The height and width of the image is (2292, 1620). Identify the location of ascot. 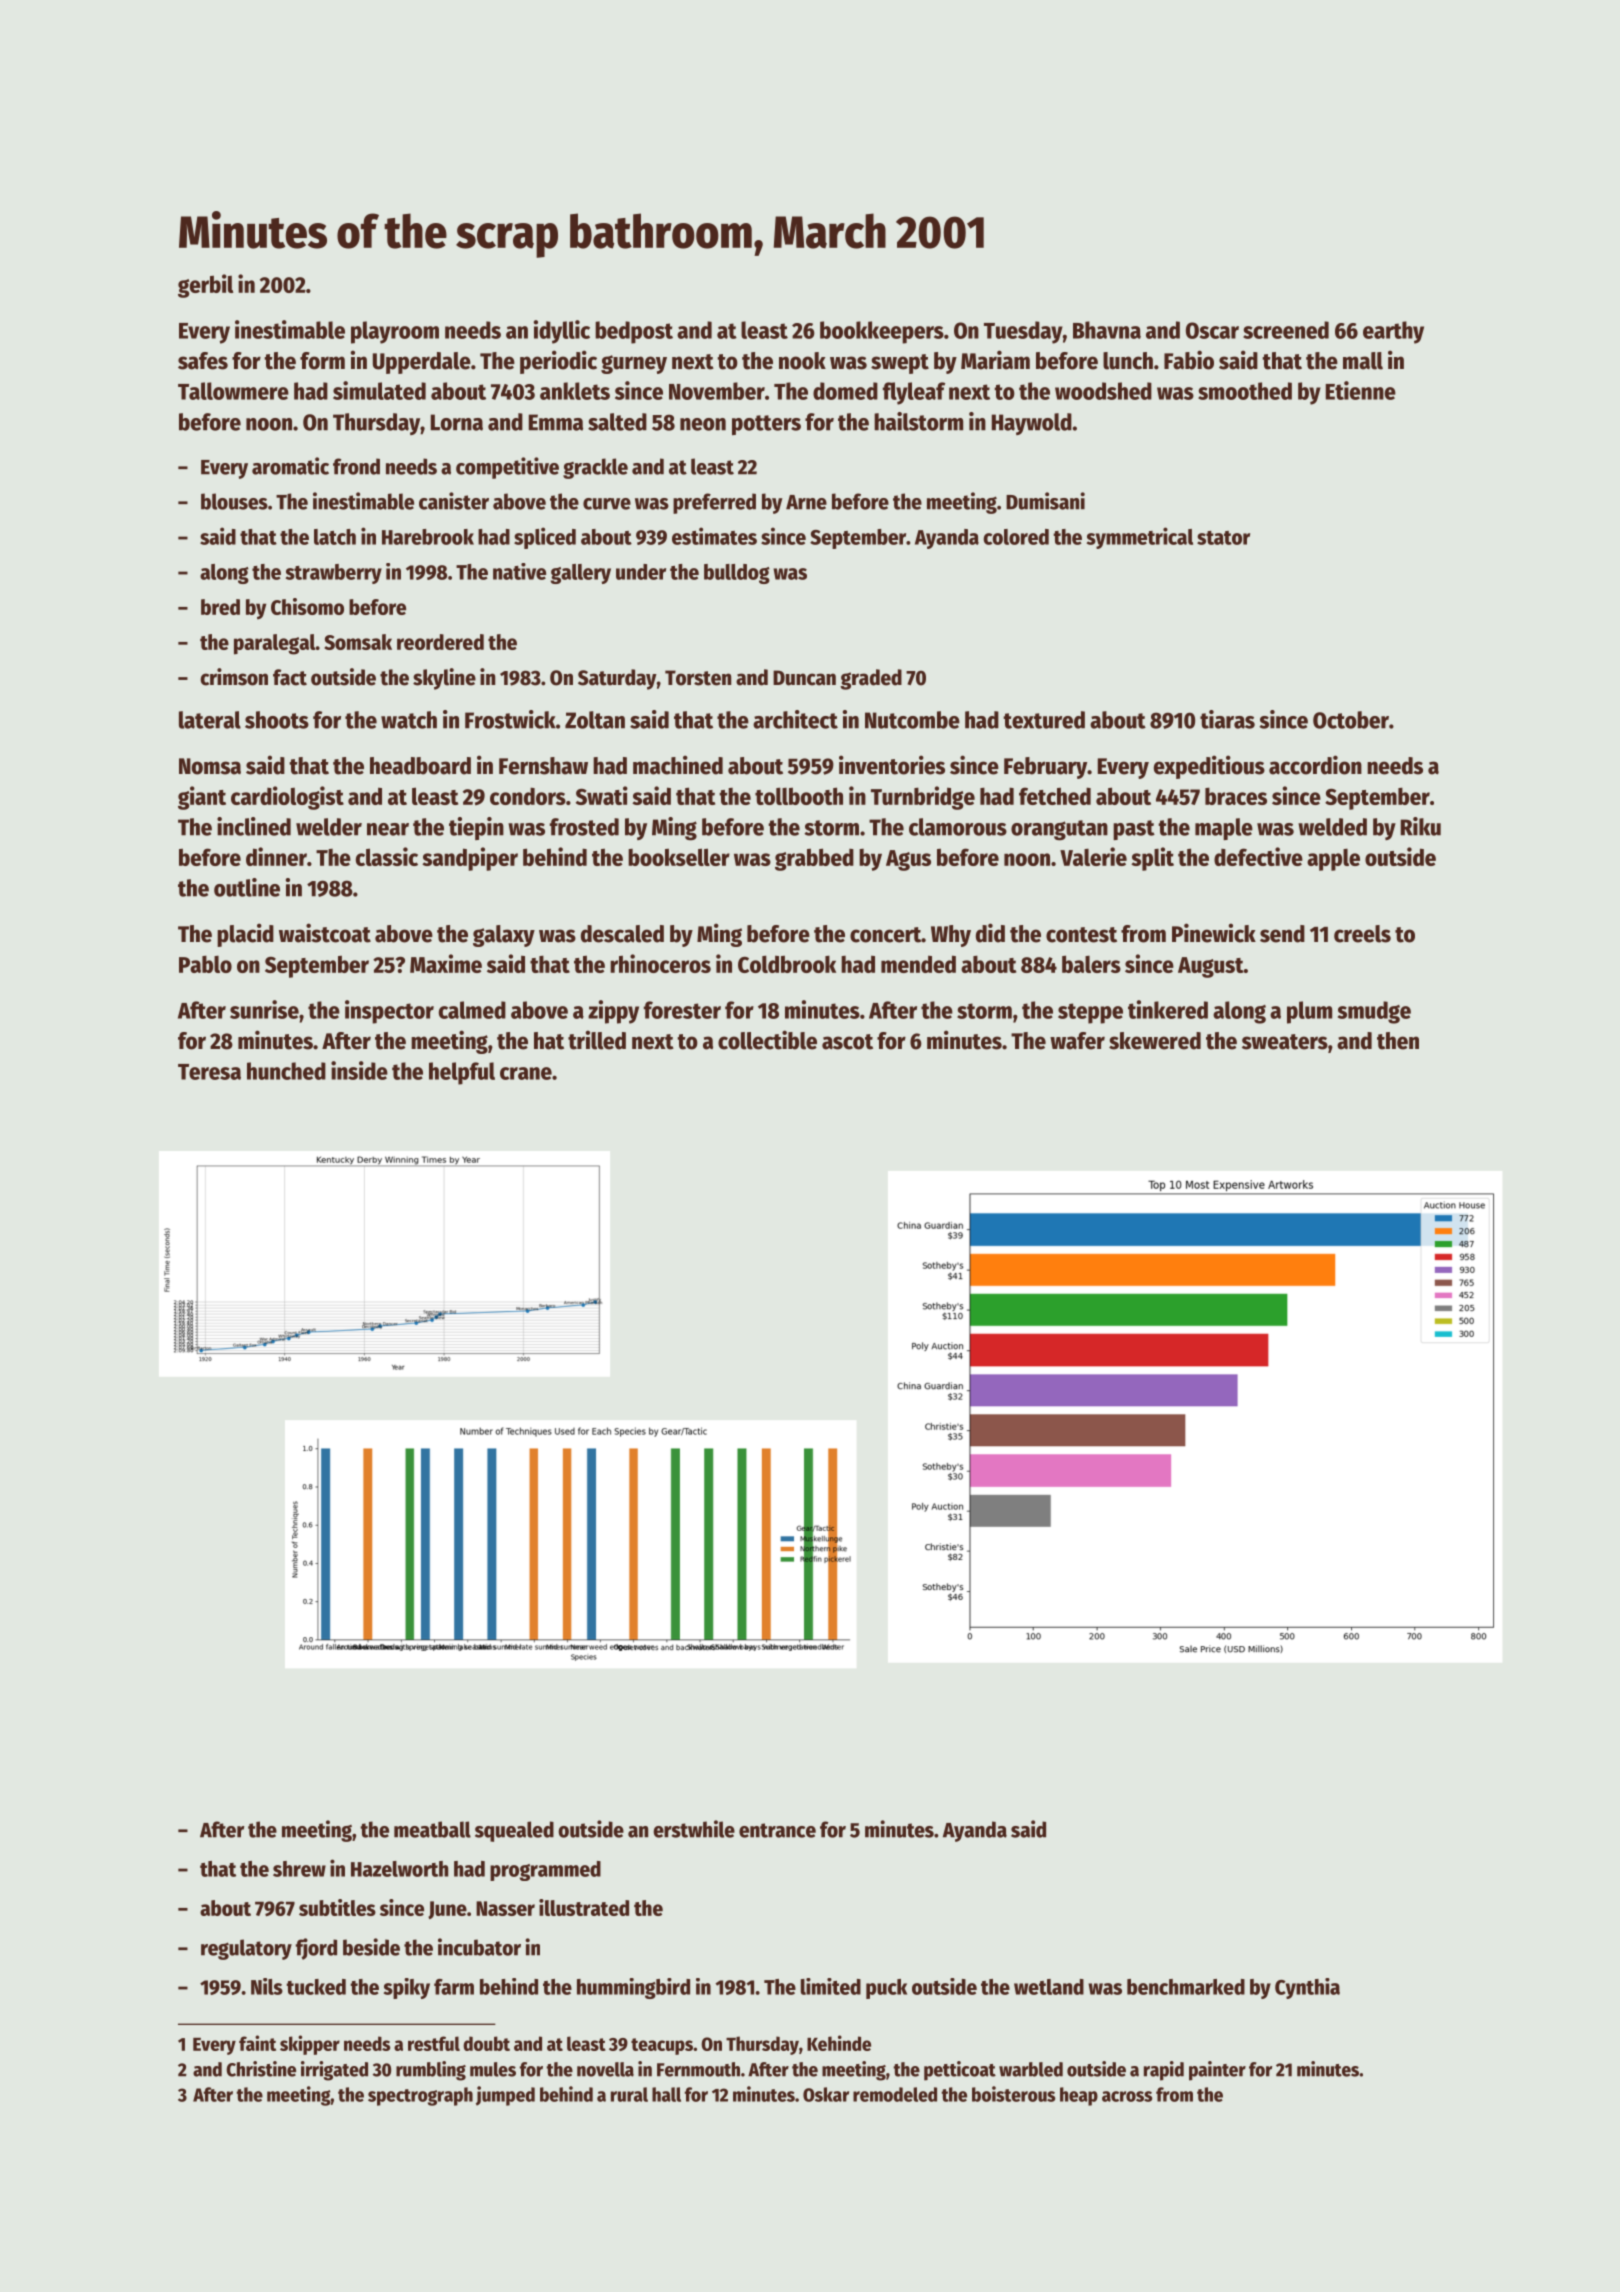
(847, 1042).
